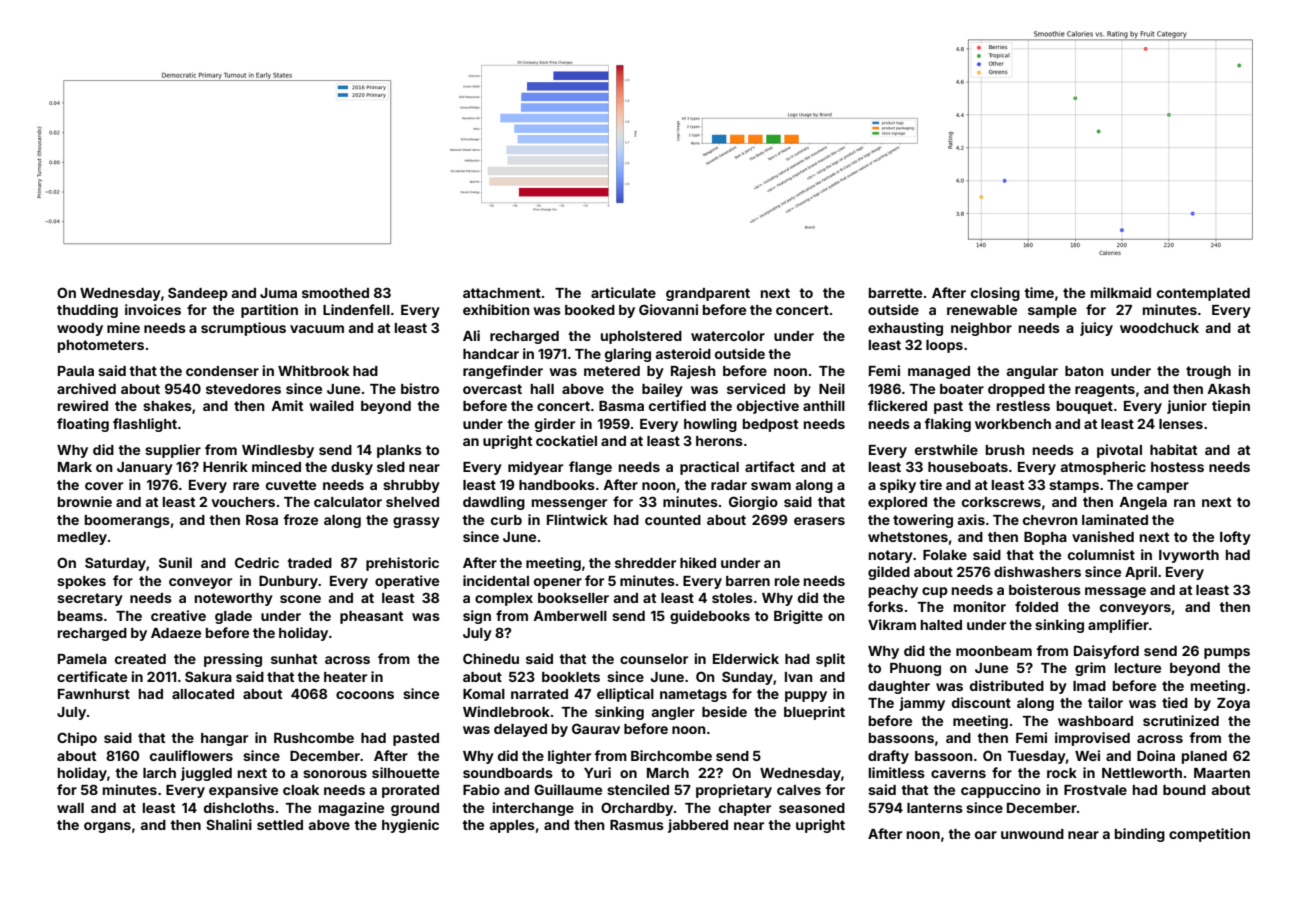  What do you see at coordinates (654, 659) in the document?
I see `counselor` at bounding box center [654, 659].
